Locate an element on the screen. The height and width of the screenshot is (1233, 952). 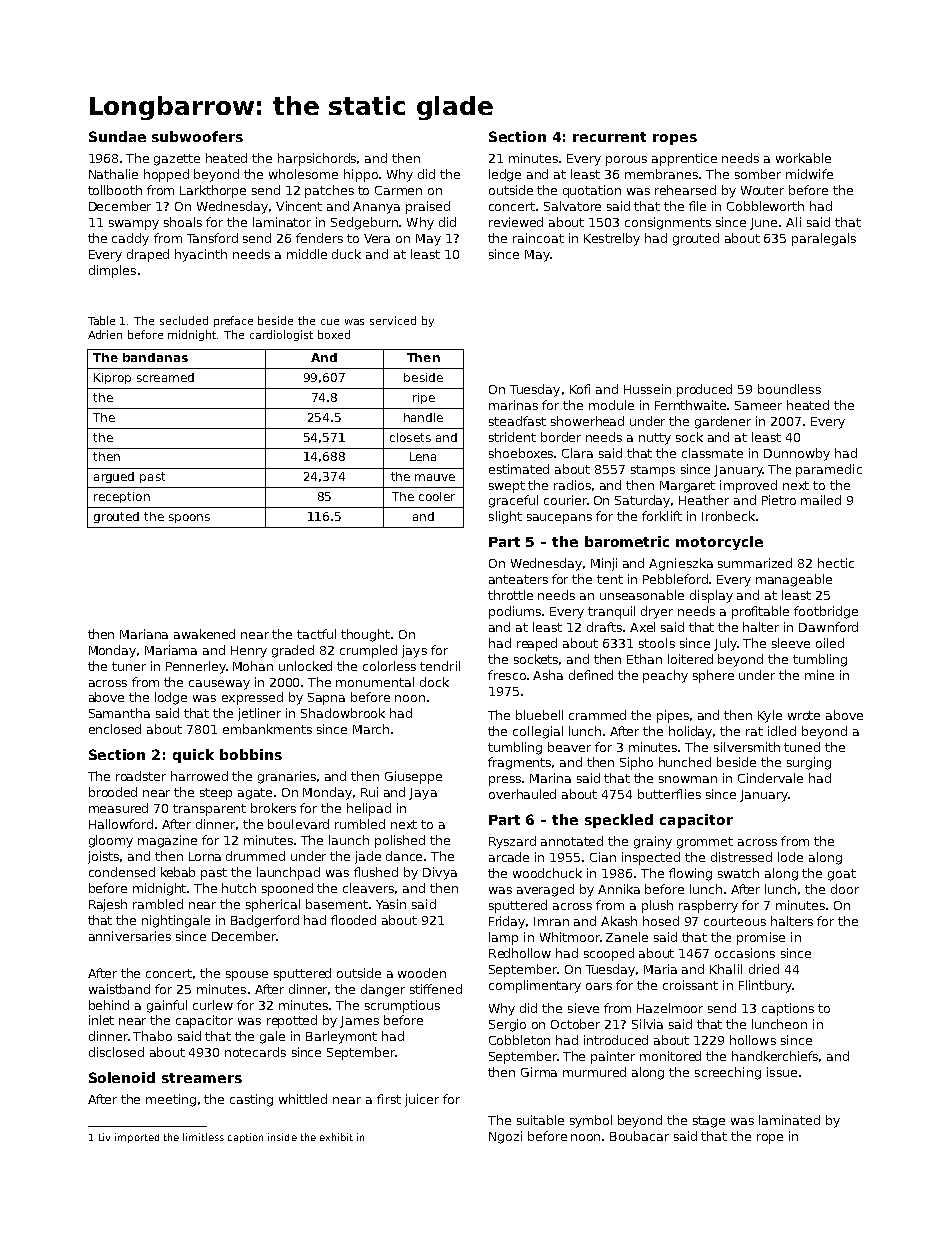
saucepans is located at coordinates (559, 519).
